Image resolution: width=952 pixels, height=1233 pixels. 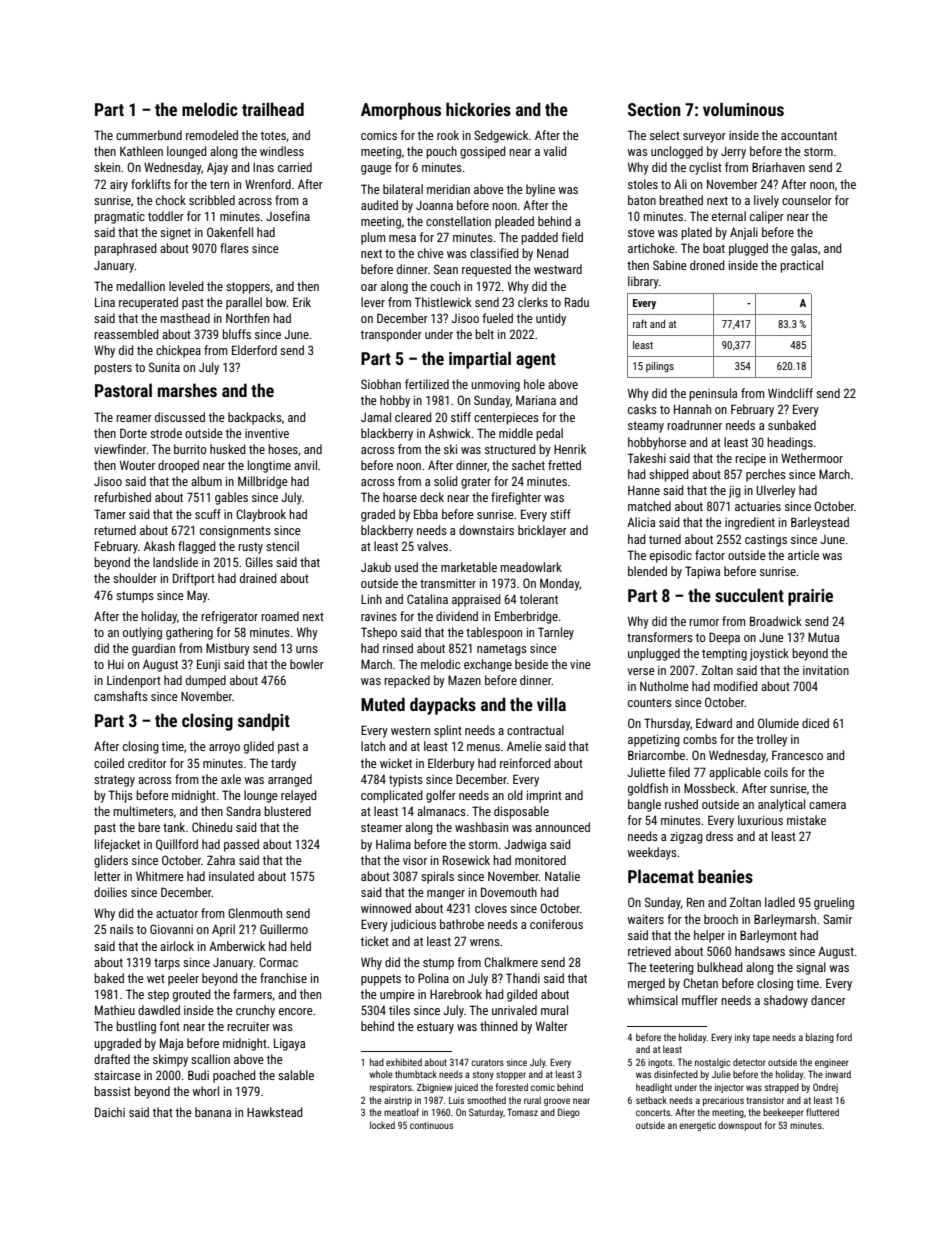 I want to click on voluminous, so click(x=743, y=109).
